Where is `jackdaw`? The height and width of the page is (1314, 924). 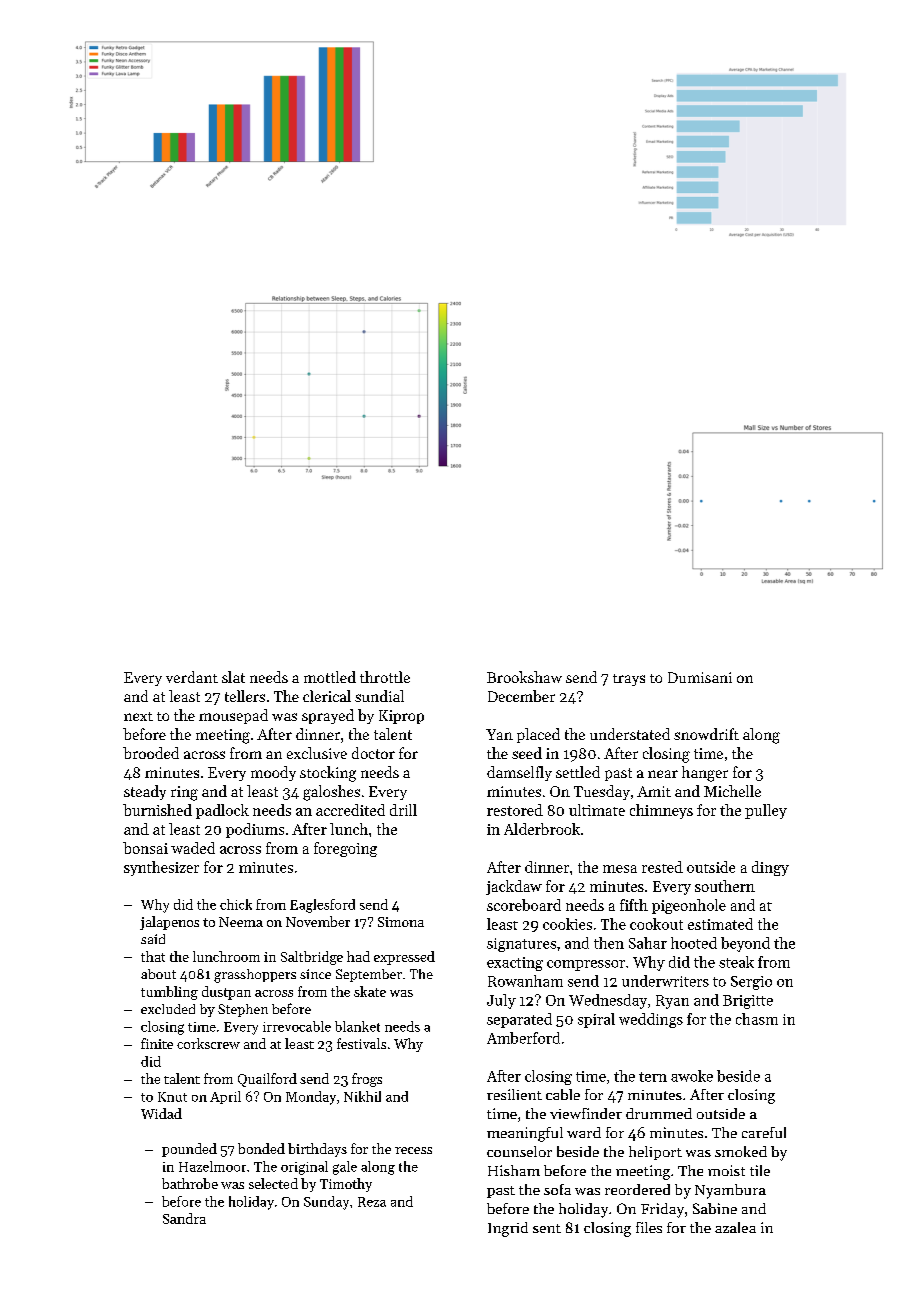 jackdaw is located at coordinates (514, 887).
